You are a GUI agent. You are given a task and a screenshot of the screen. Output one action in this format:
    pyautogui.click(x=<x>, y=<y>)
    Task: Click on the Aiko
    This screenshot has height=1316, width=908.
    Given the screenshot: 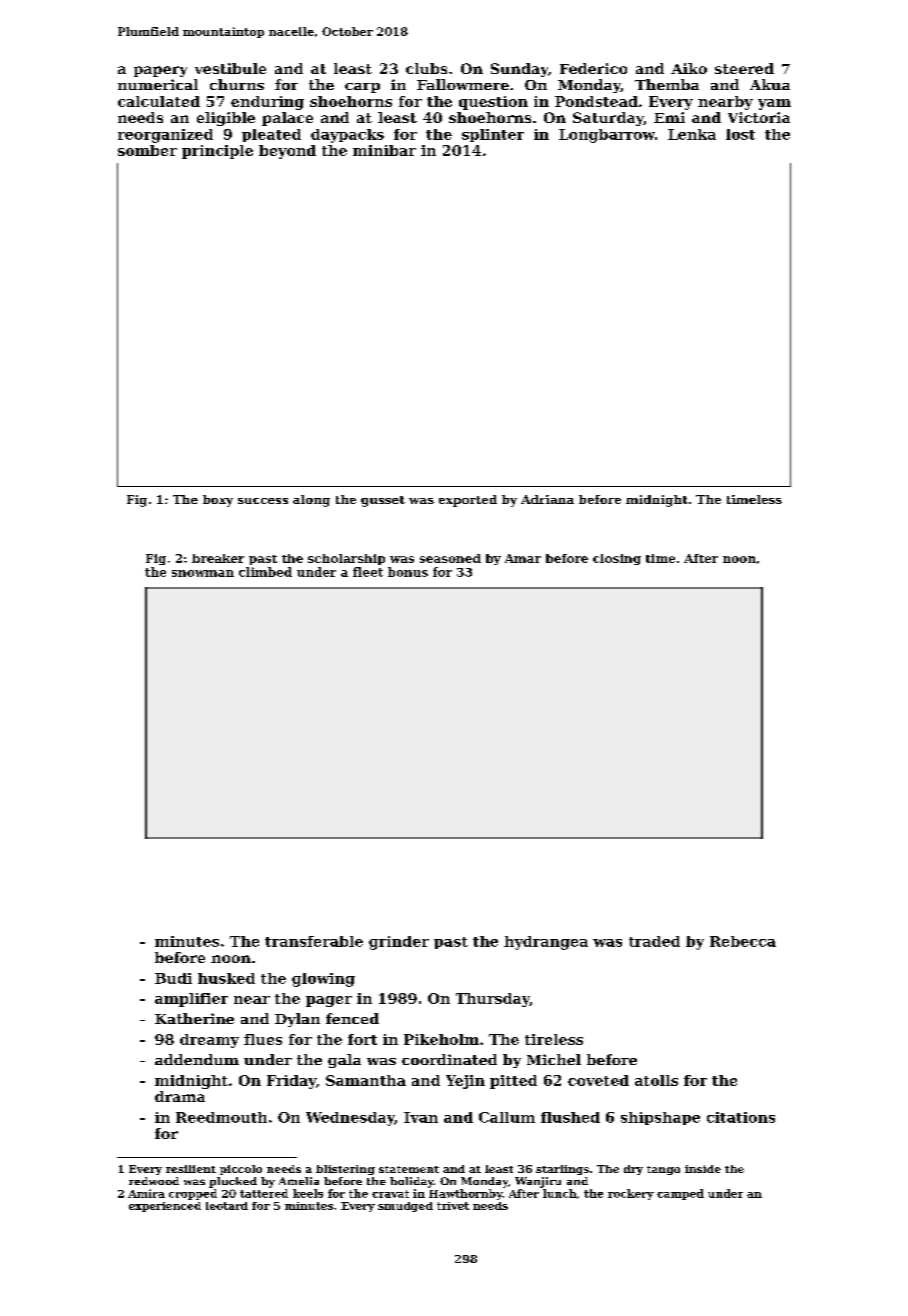 What is the action you would take?
    pyautogui.click(x=689, y=68)
